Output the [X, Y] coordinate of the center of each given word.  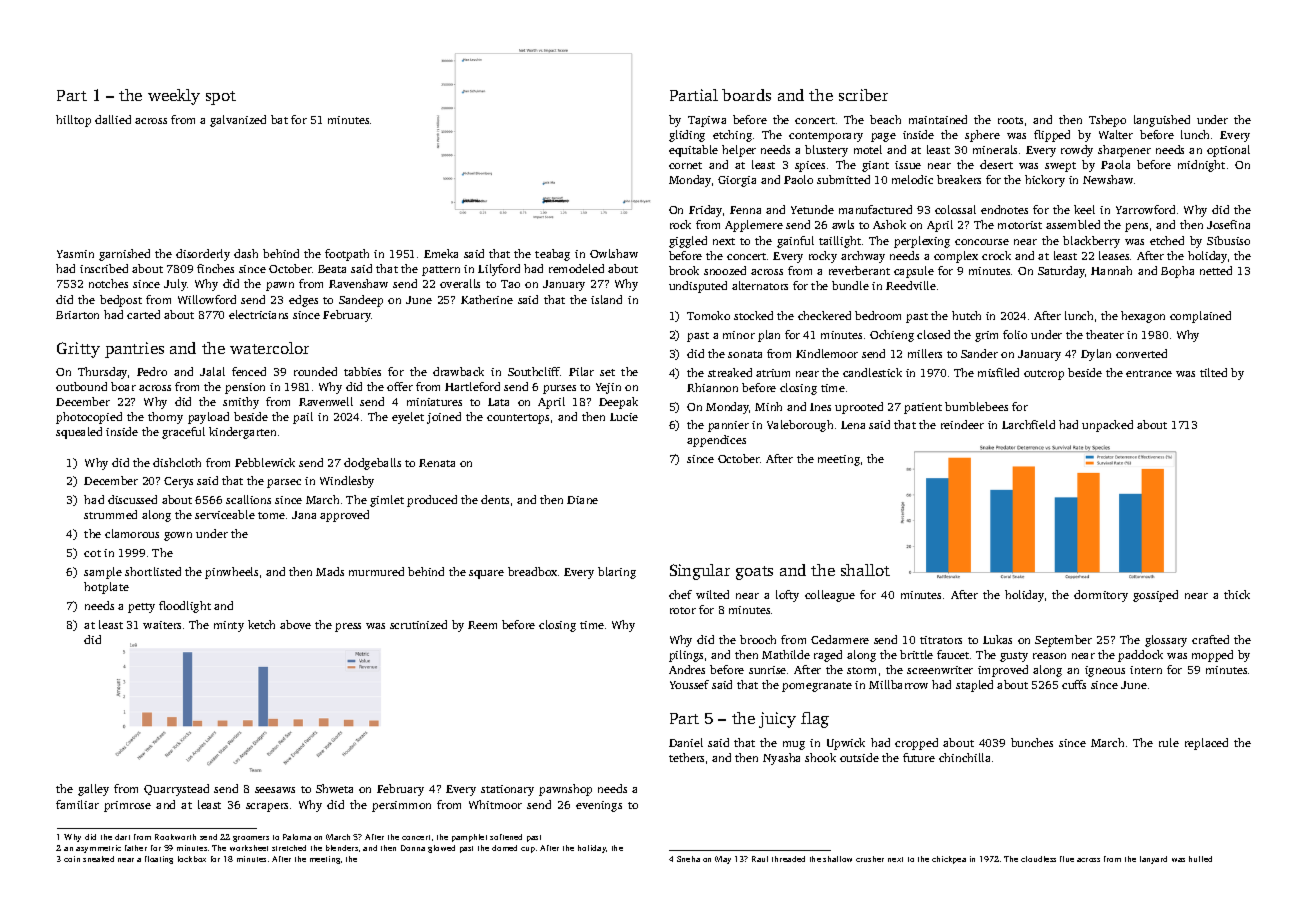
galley [93, 790]
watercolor [269, 348]
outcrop [1044, 375]
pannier [728, 426]
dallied [113, 119]
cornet [685, 165]
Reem [482, 625]
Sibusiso [1228, 240]
